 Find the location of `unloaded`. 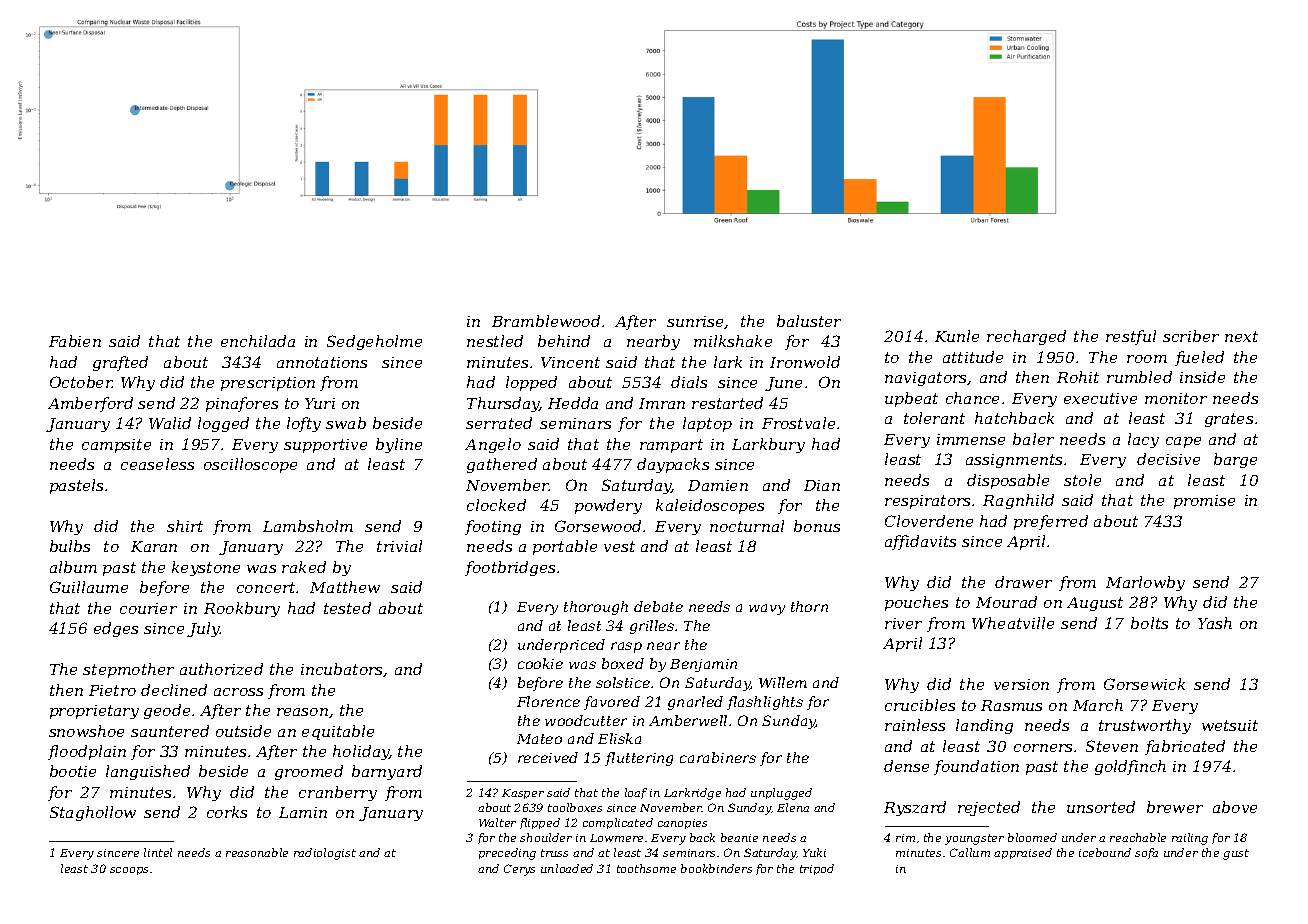

unloaded is located at coordinates (567, 868).
